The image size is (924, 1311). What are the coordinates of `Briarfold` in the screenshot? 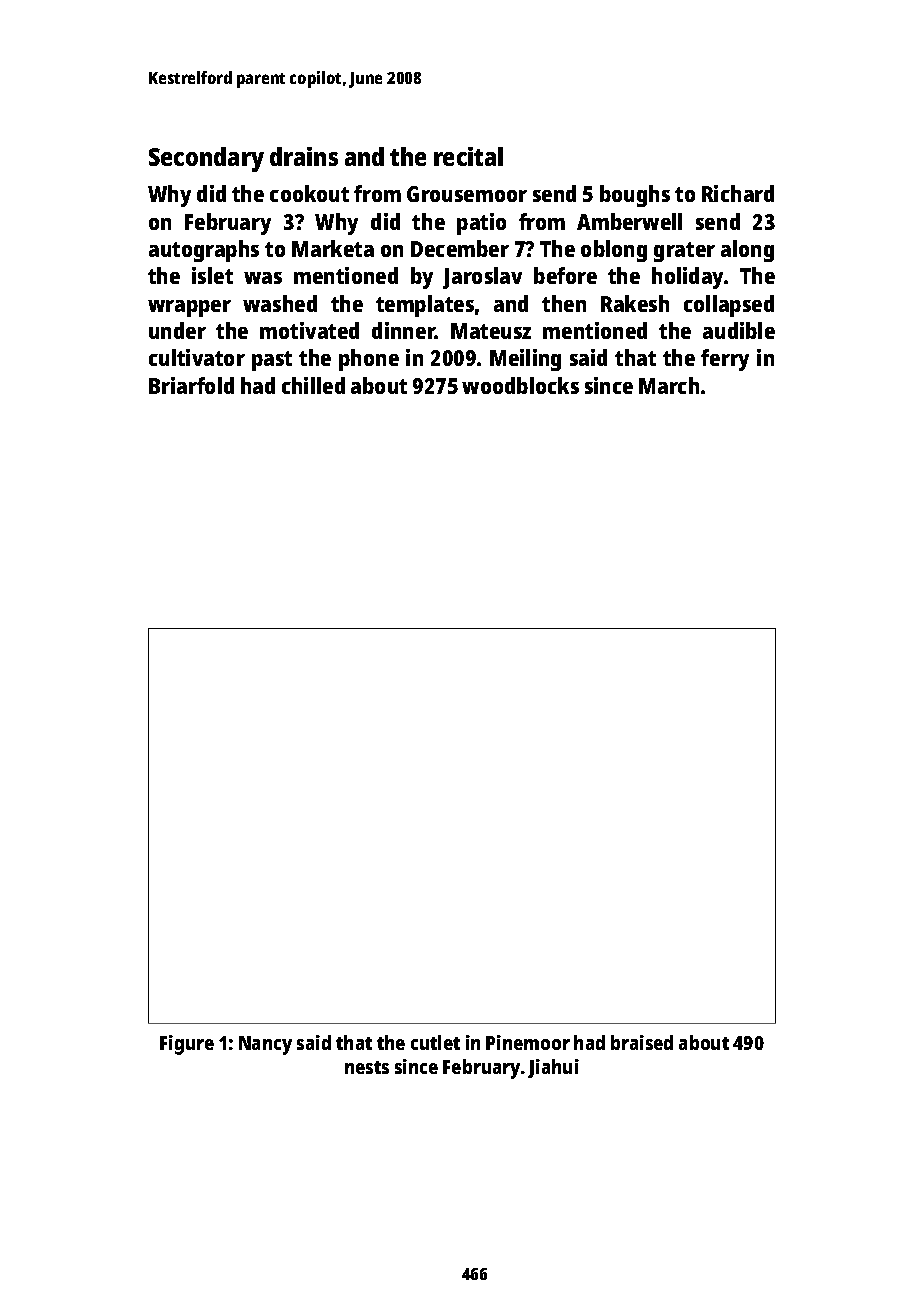 It's located at (191, 385).
